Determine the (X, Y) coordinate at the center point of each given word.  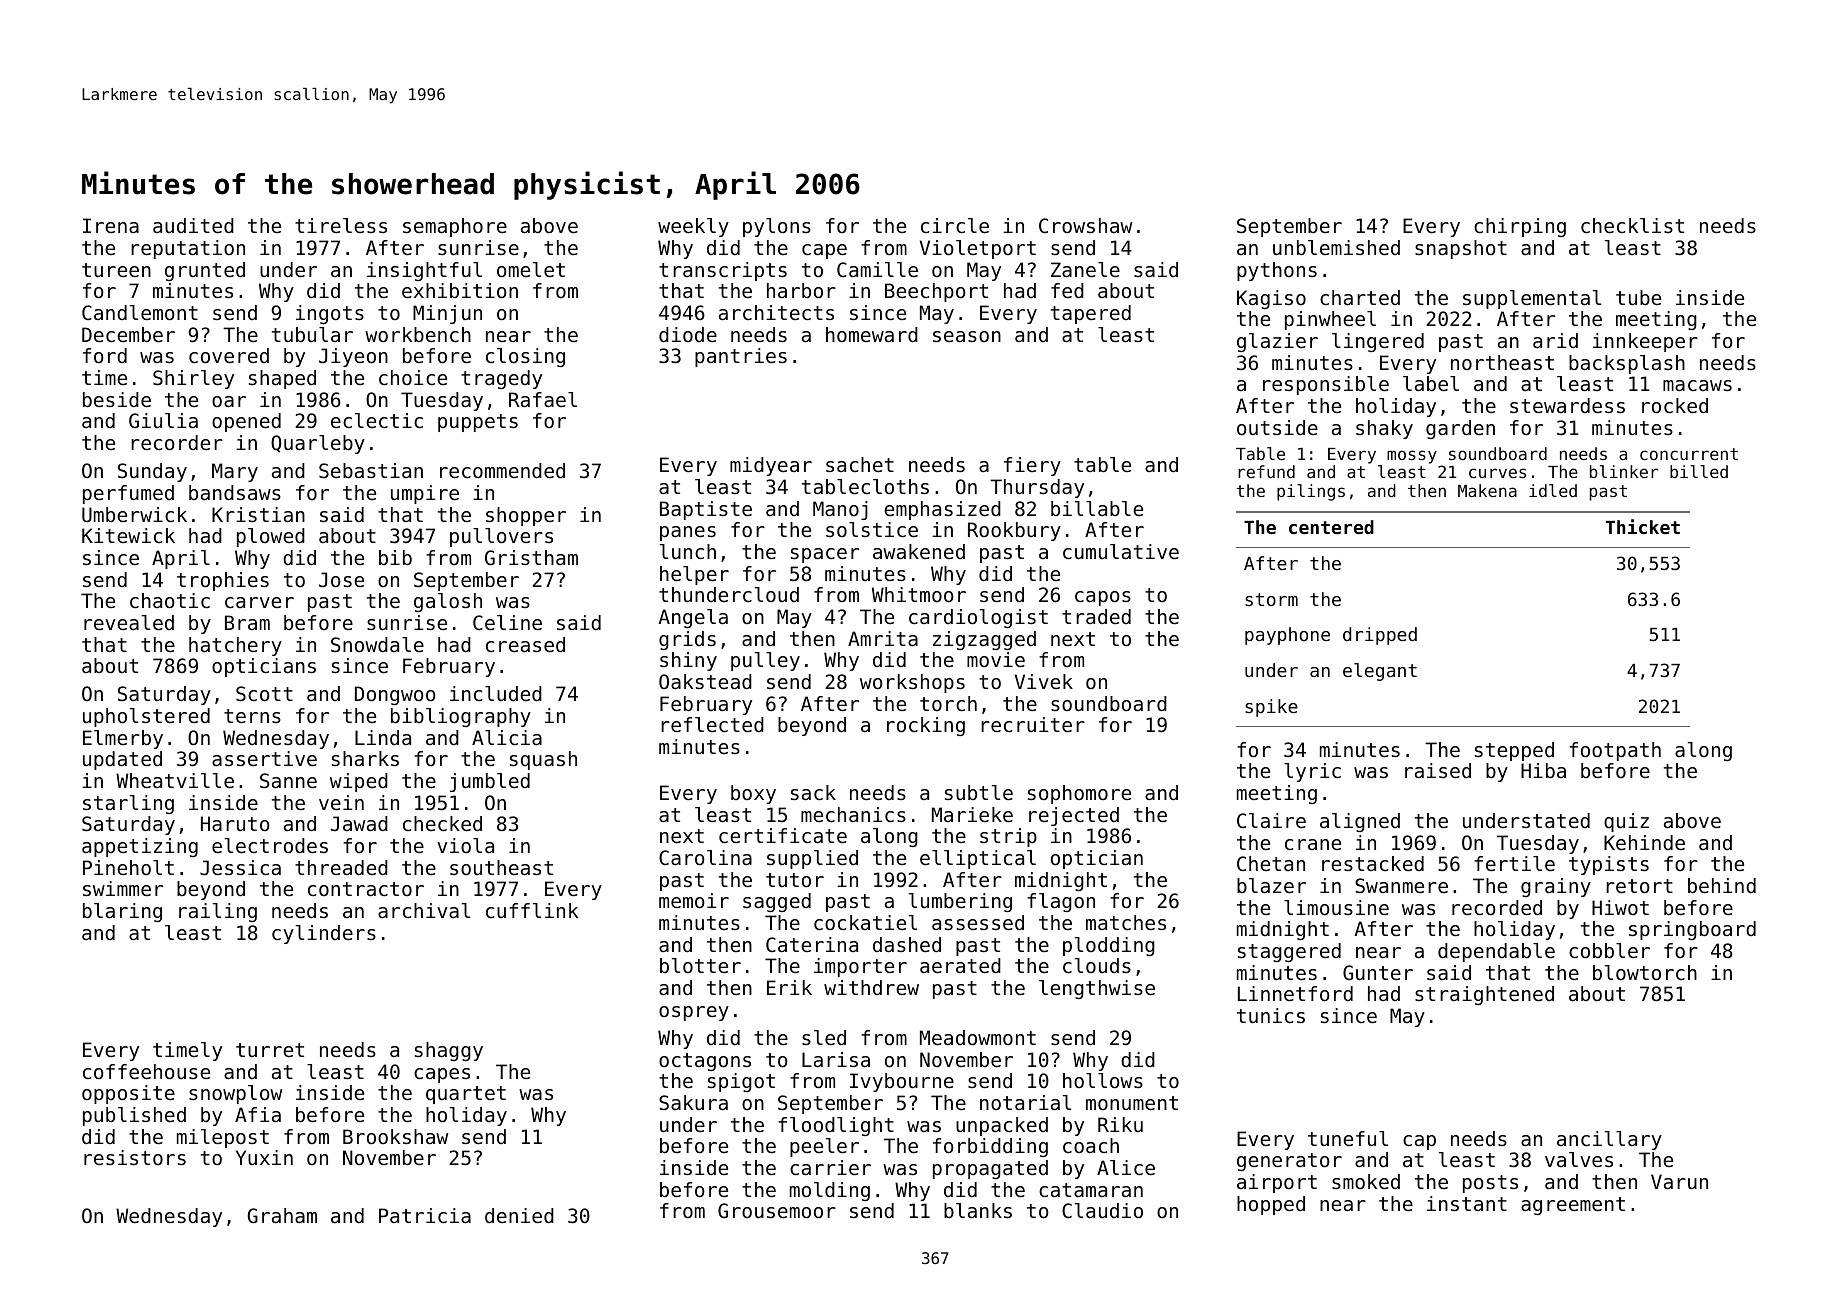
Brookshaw (395, 1137)
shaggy (449, 1051)
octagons (705, 1062)
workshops (912, 683)
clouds (1097, 966)
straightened (1484, 995)
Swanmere (1401, 886)
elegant (1380, 672)
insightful (424, 271)
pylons (777, 227)
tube (1638, 298)
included (496, 694)
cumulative (1121, 552)
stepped (1514, 751)
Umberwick (134, 515)
